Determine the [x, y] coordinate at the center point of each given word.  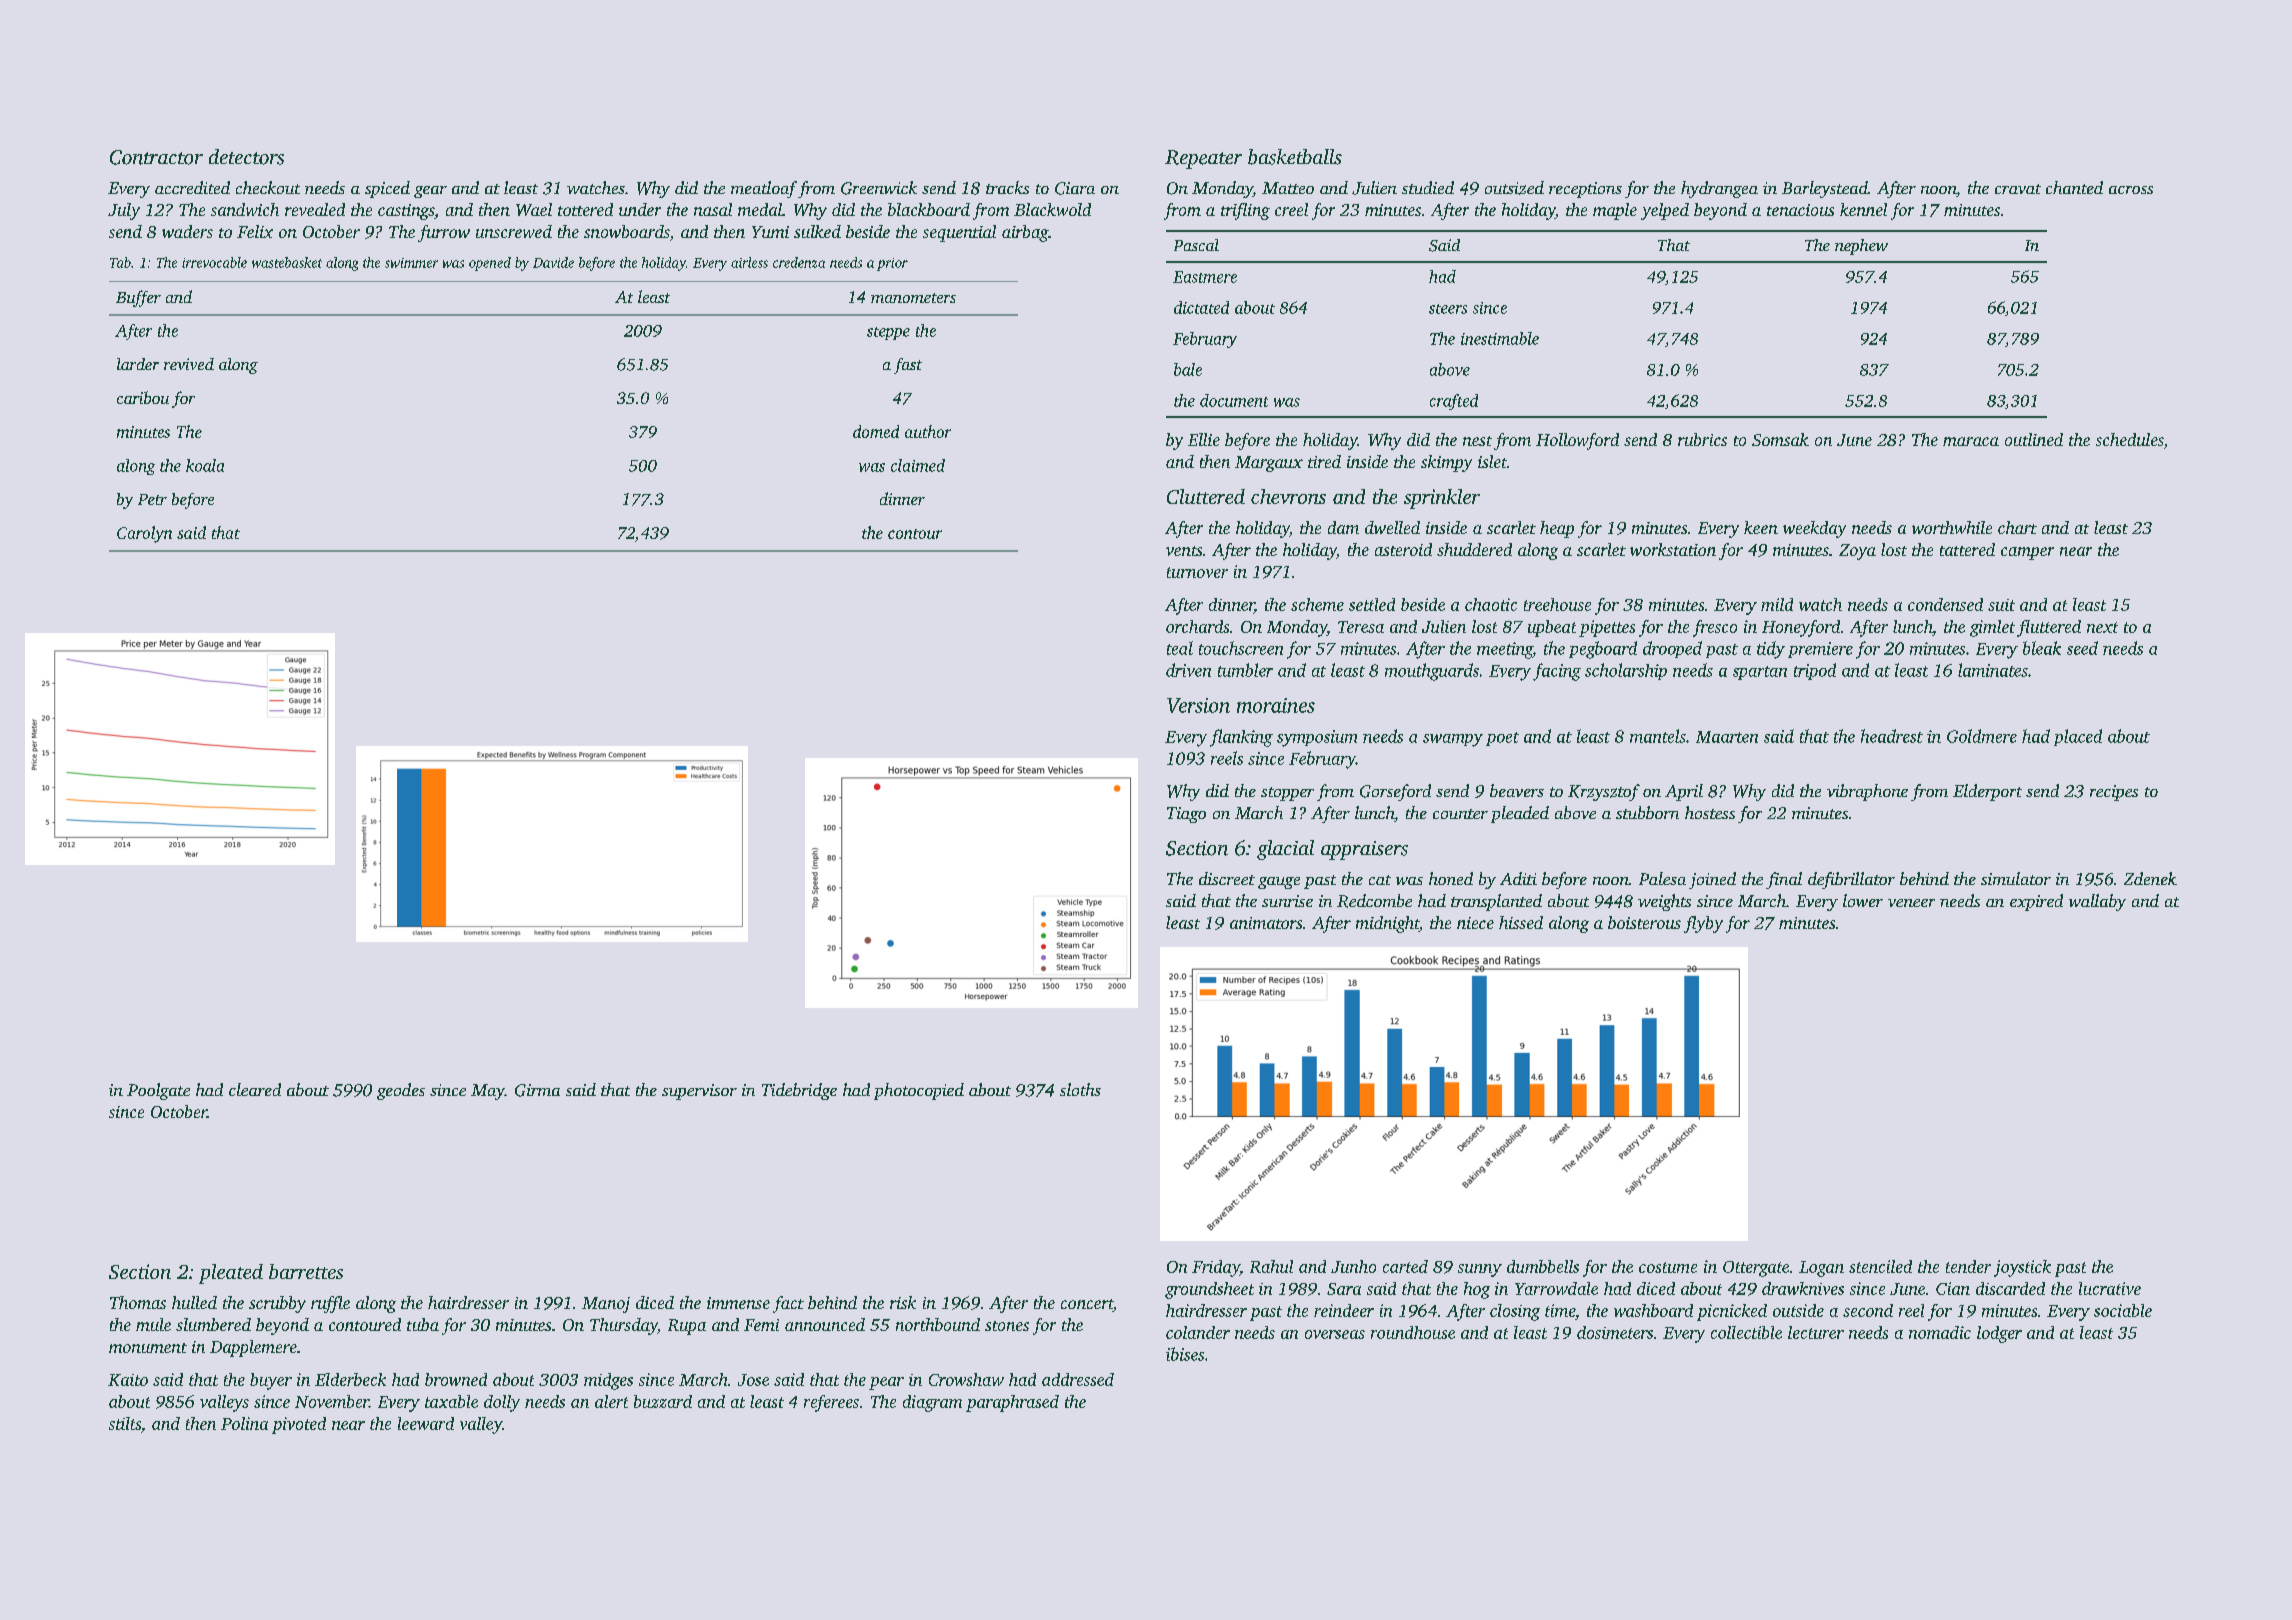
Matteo [1288, 188]
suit [2001, 605]
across [2131, 190]
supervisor [699, 1092]
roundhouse [1413, 1332]
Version [1198, 705]
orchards [1197, 626]
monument [148, 1348]
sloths [1080, 1089]
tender [1968, 1266]
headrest [1892, 736]
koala [205, 465]
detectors [246, 157]
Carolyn [144, 534]
